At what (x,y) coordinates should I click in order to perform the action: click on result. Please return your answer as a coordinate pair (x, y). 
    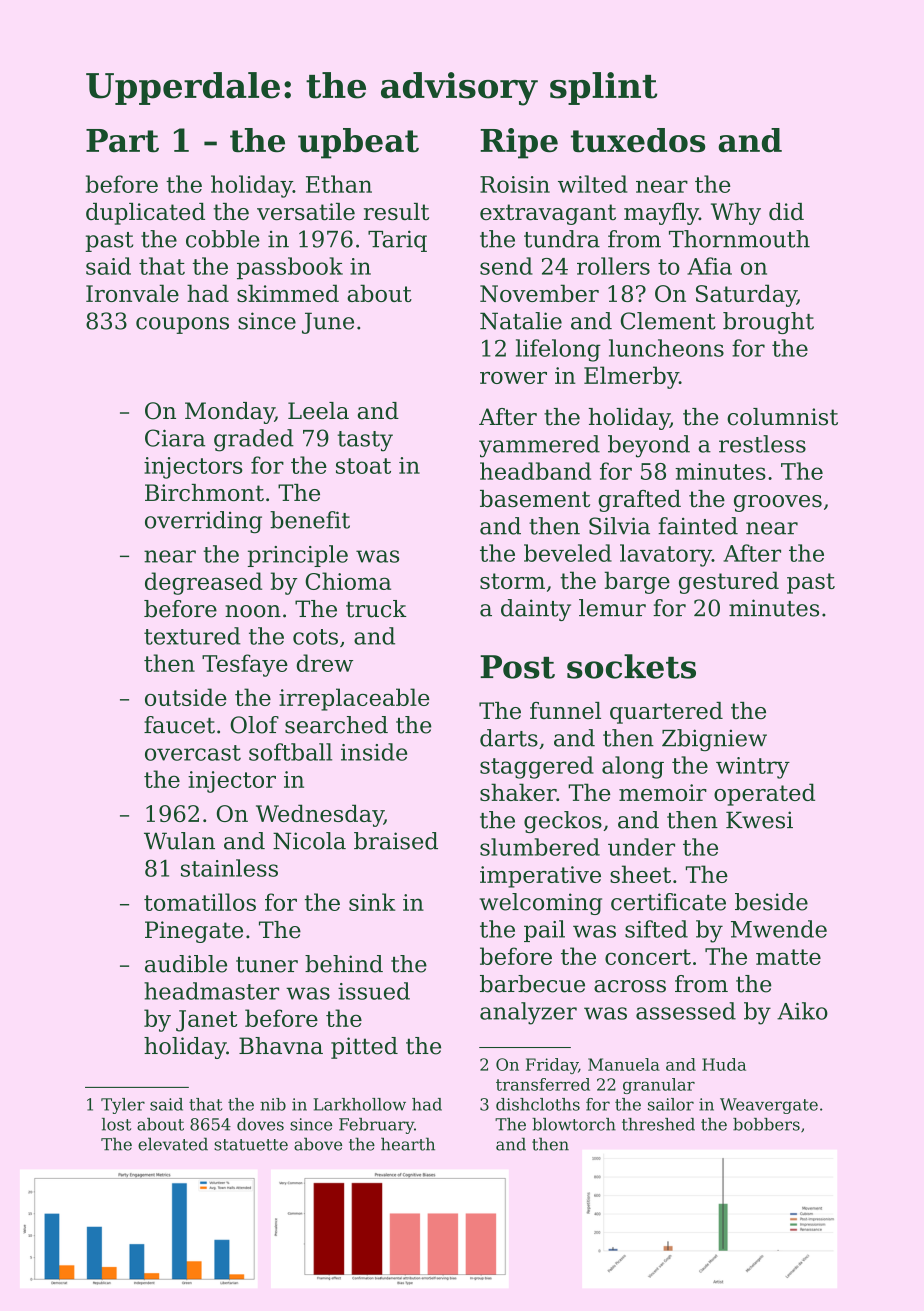
    Looking at the image, I should click on (396, 211).
